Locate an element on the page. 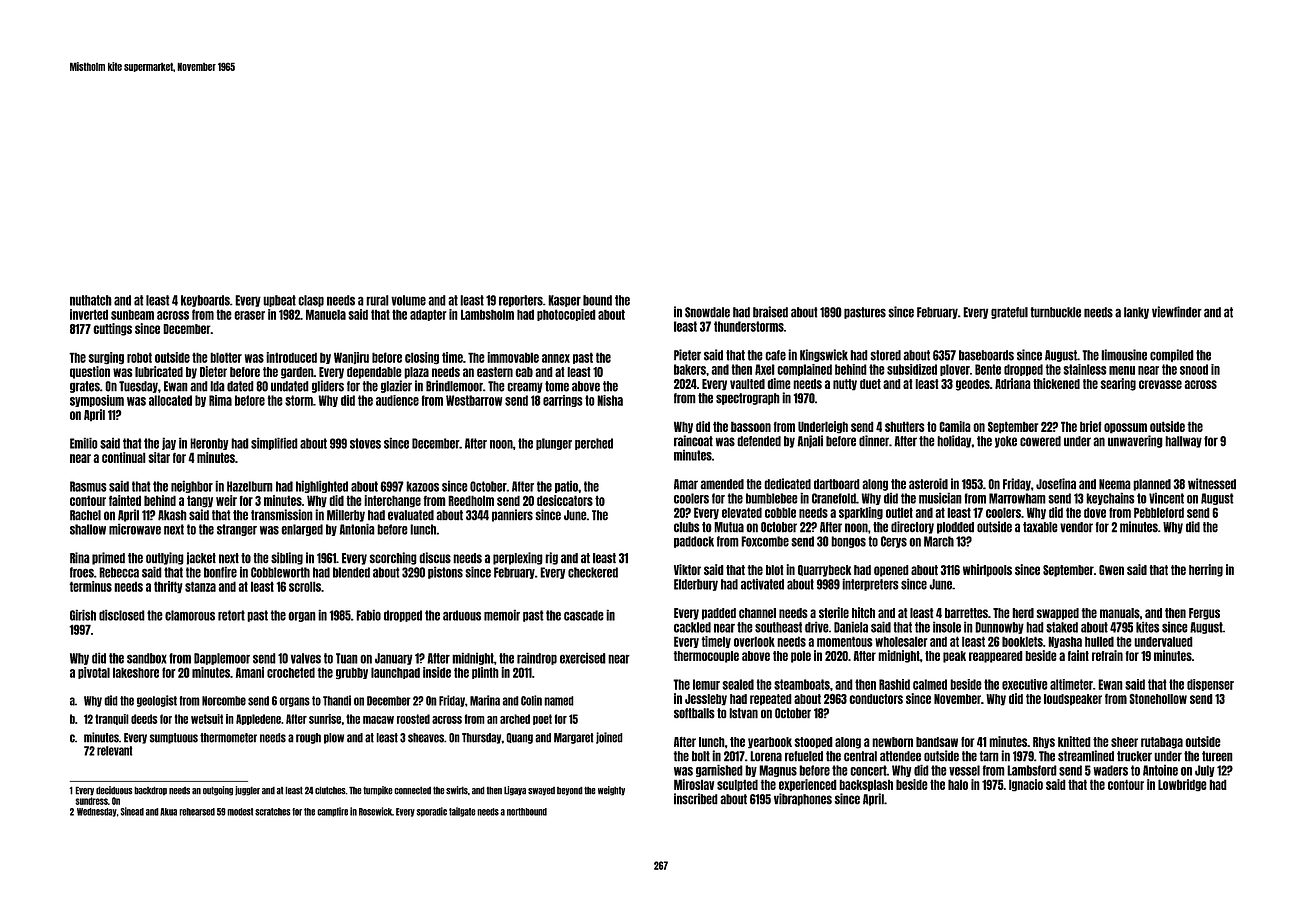 The width and height of the document is (1308, 924). patio is located at coordinates (566, 487).
